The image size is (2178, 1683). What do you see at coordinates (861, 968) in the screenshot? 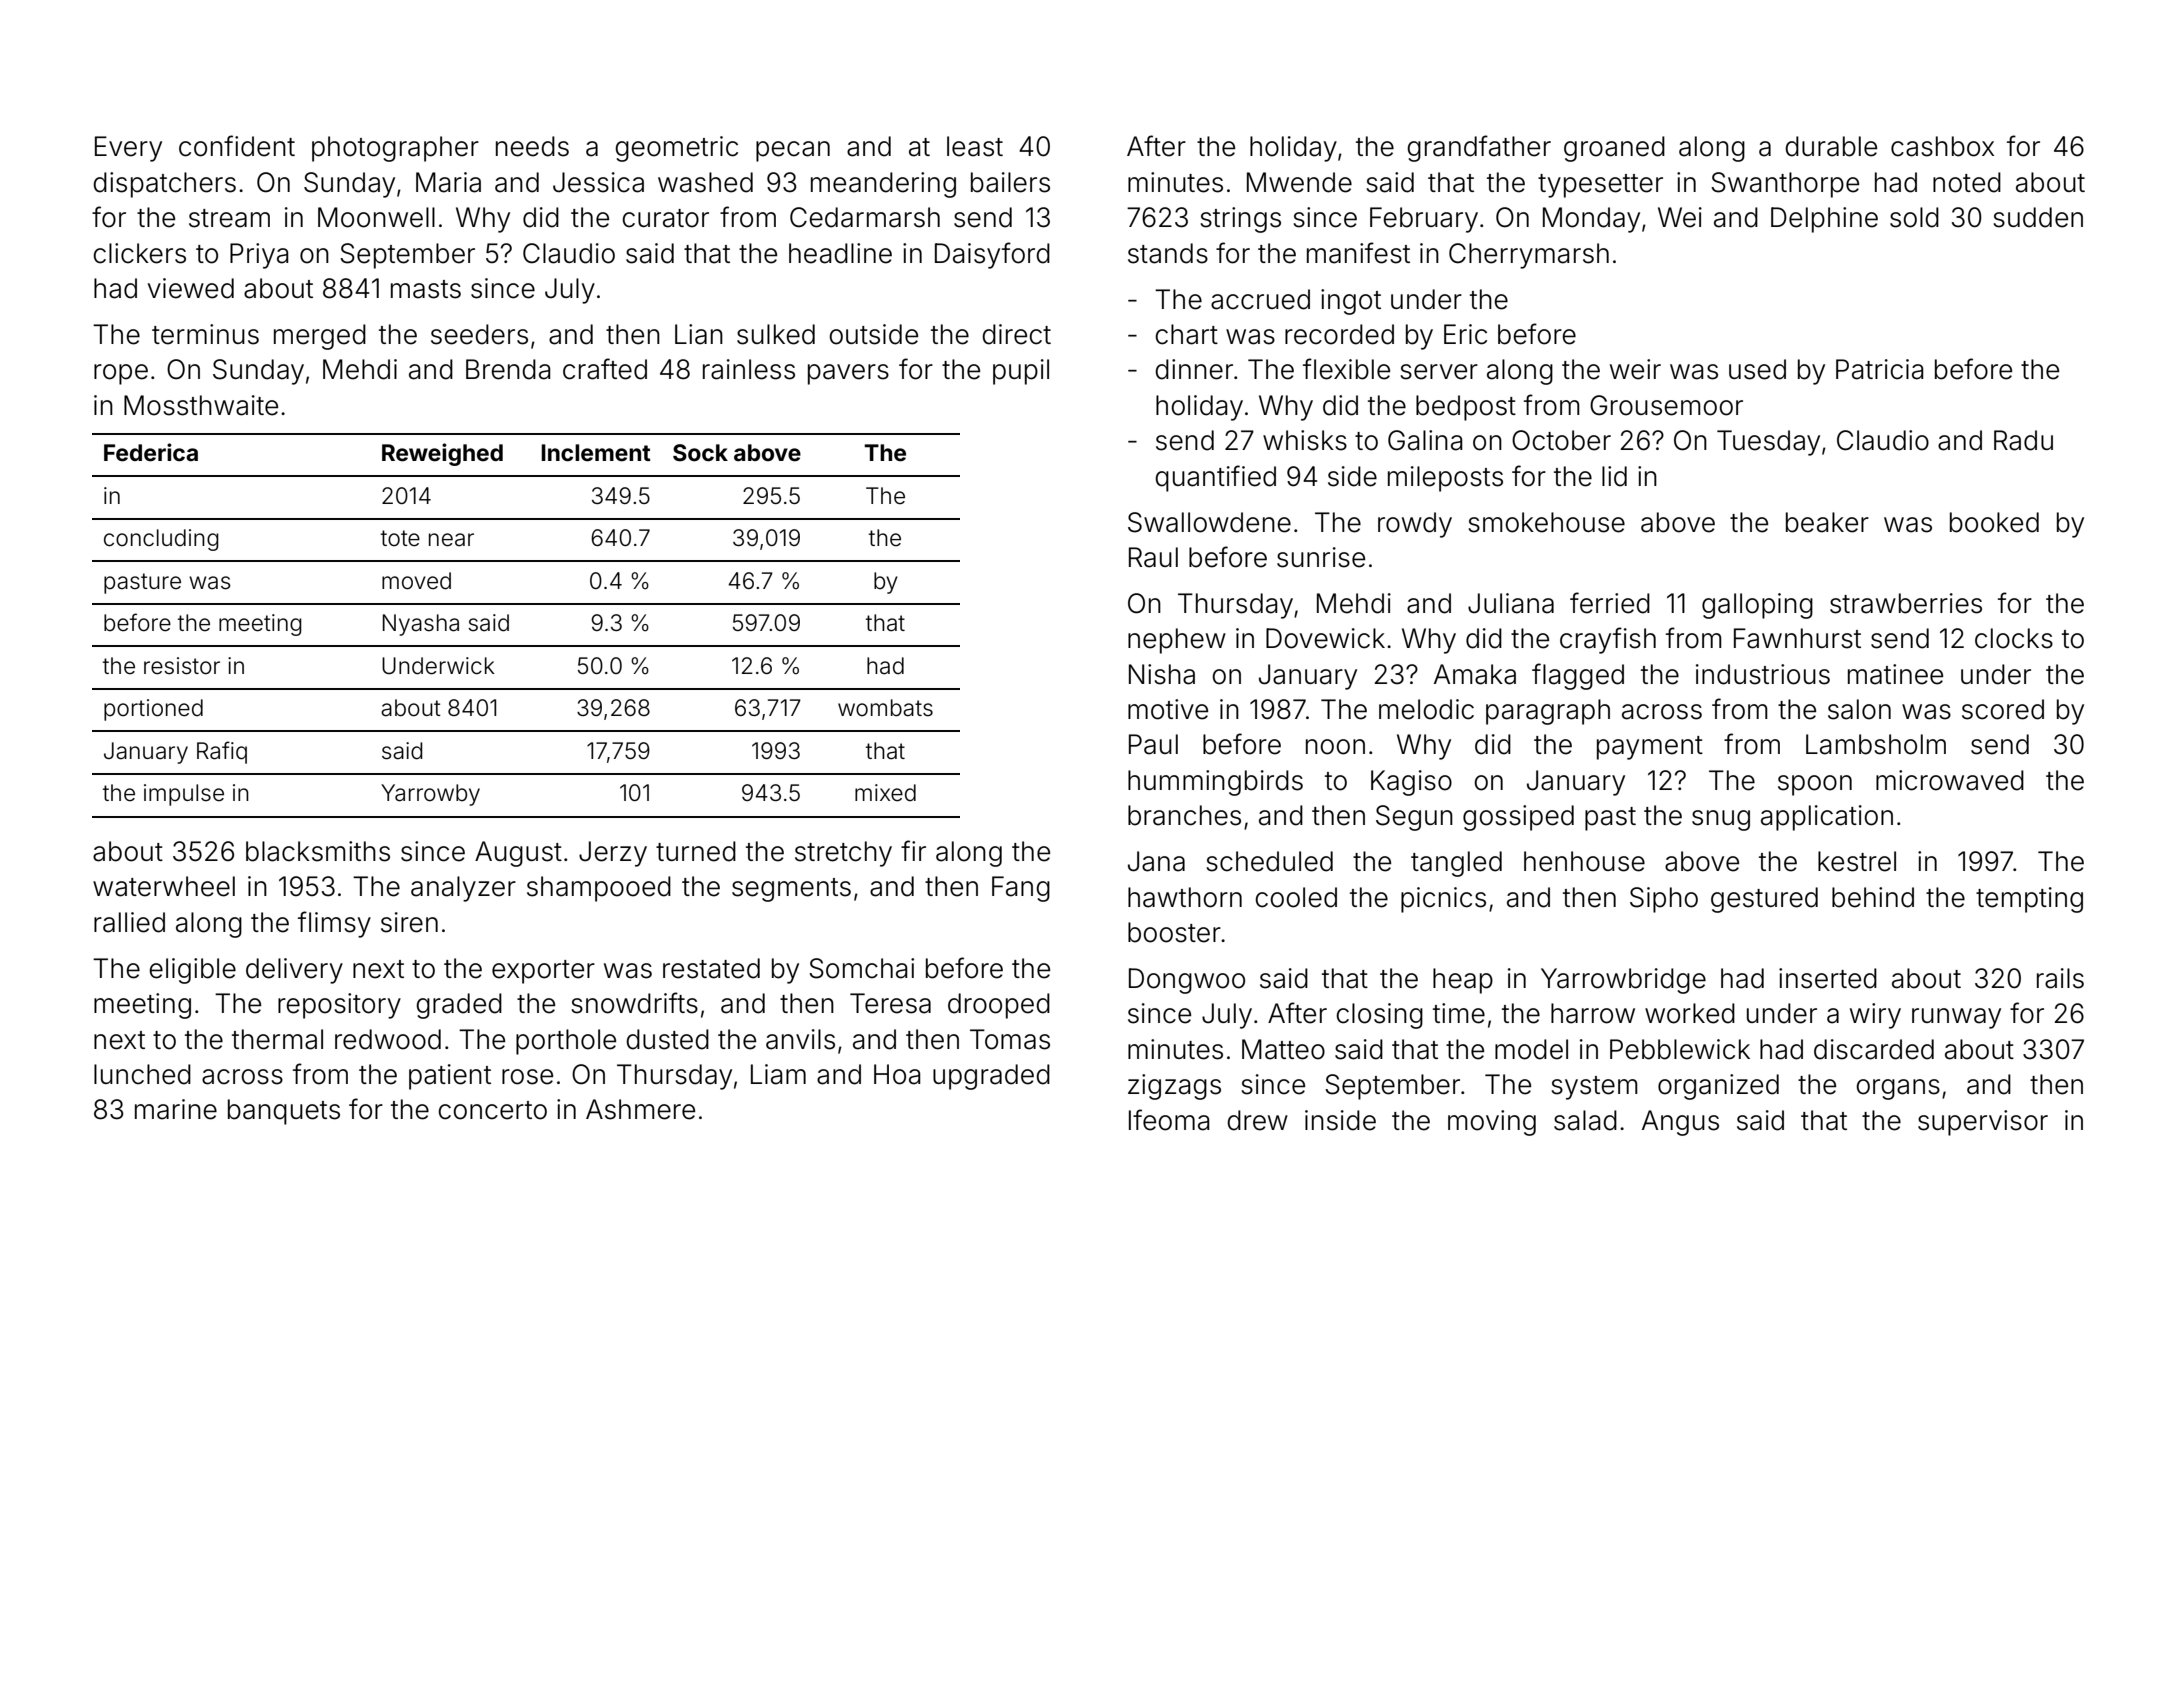
I see `Somchai` at bounding box center [861, 968].
